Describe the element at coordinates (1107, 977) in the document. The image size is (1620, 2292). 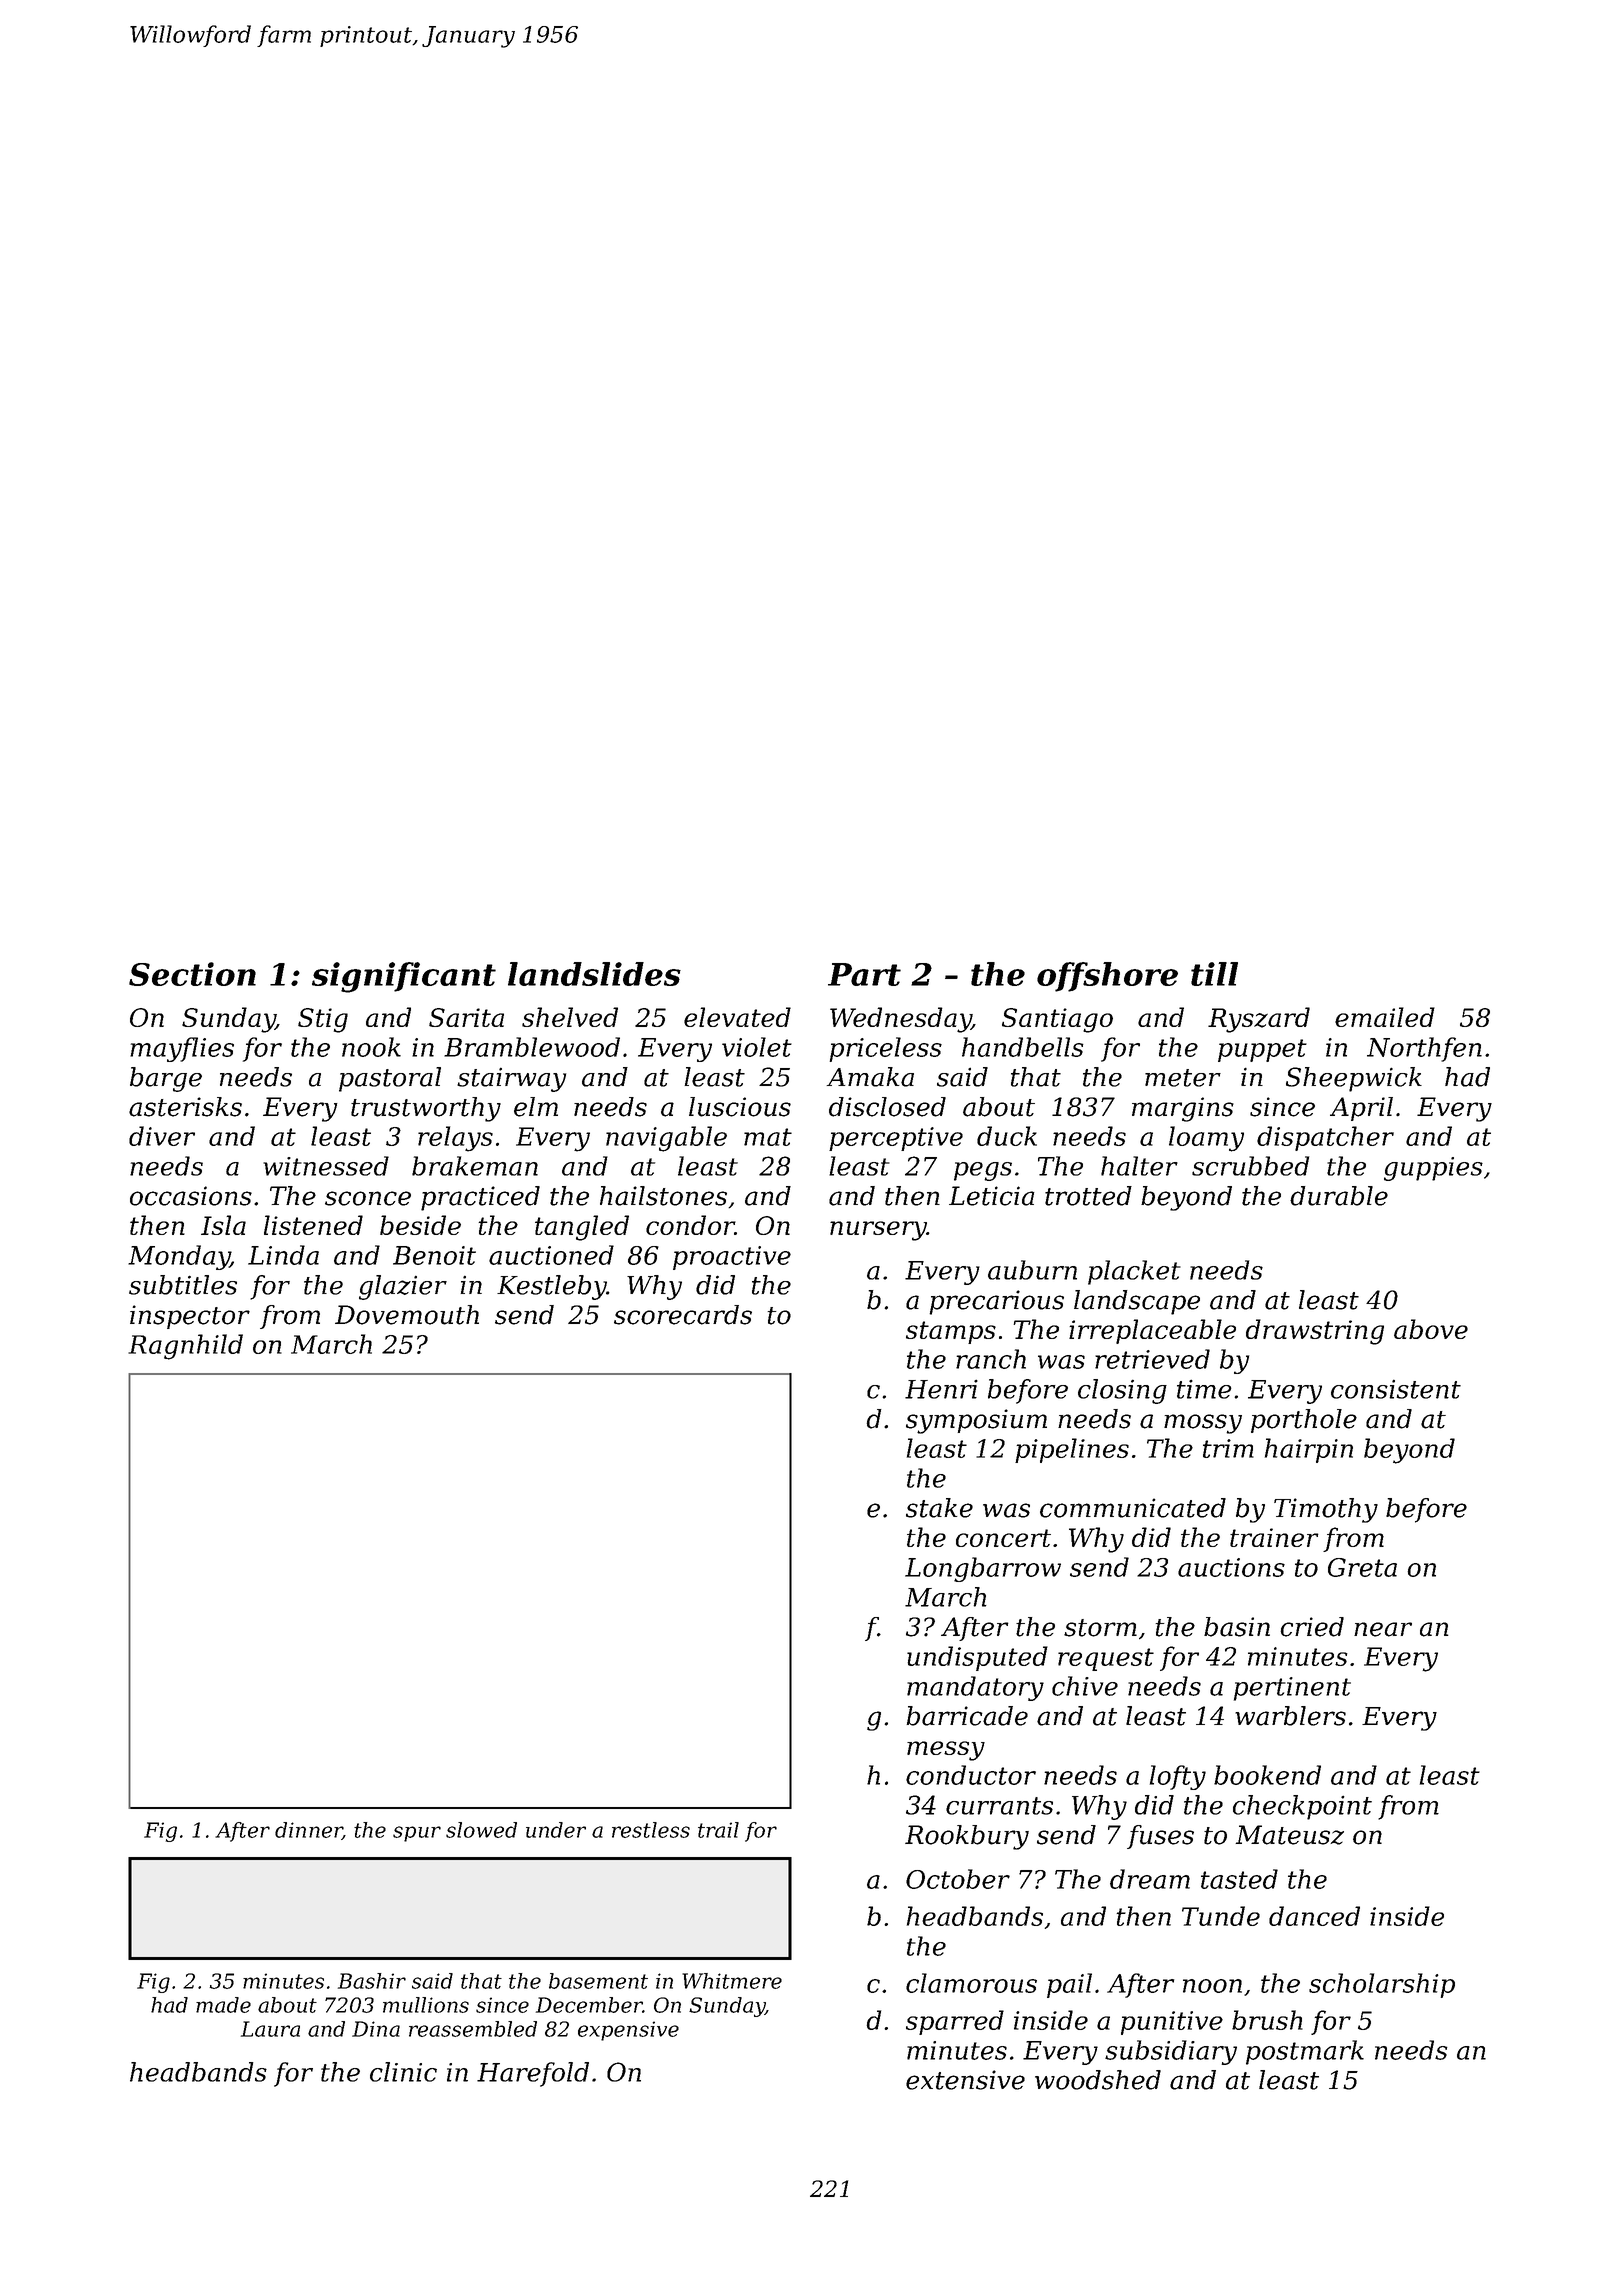
I see `offshore` at that location.
